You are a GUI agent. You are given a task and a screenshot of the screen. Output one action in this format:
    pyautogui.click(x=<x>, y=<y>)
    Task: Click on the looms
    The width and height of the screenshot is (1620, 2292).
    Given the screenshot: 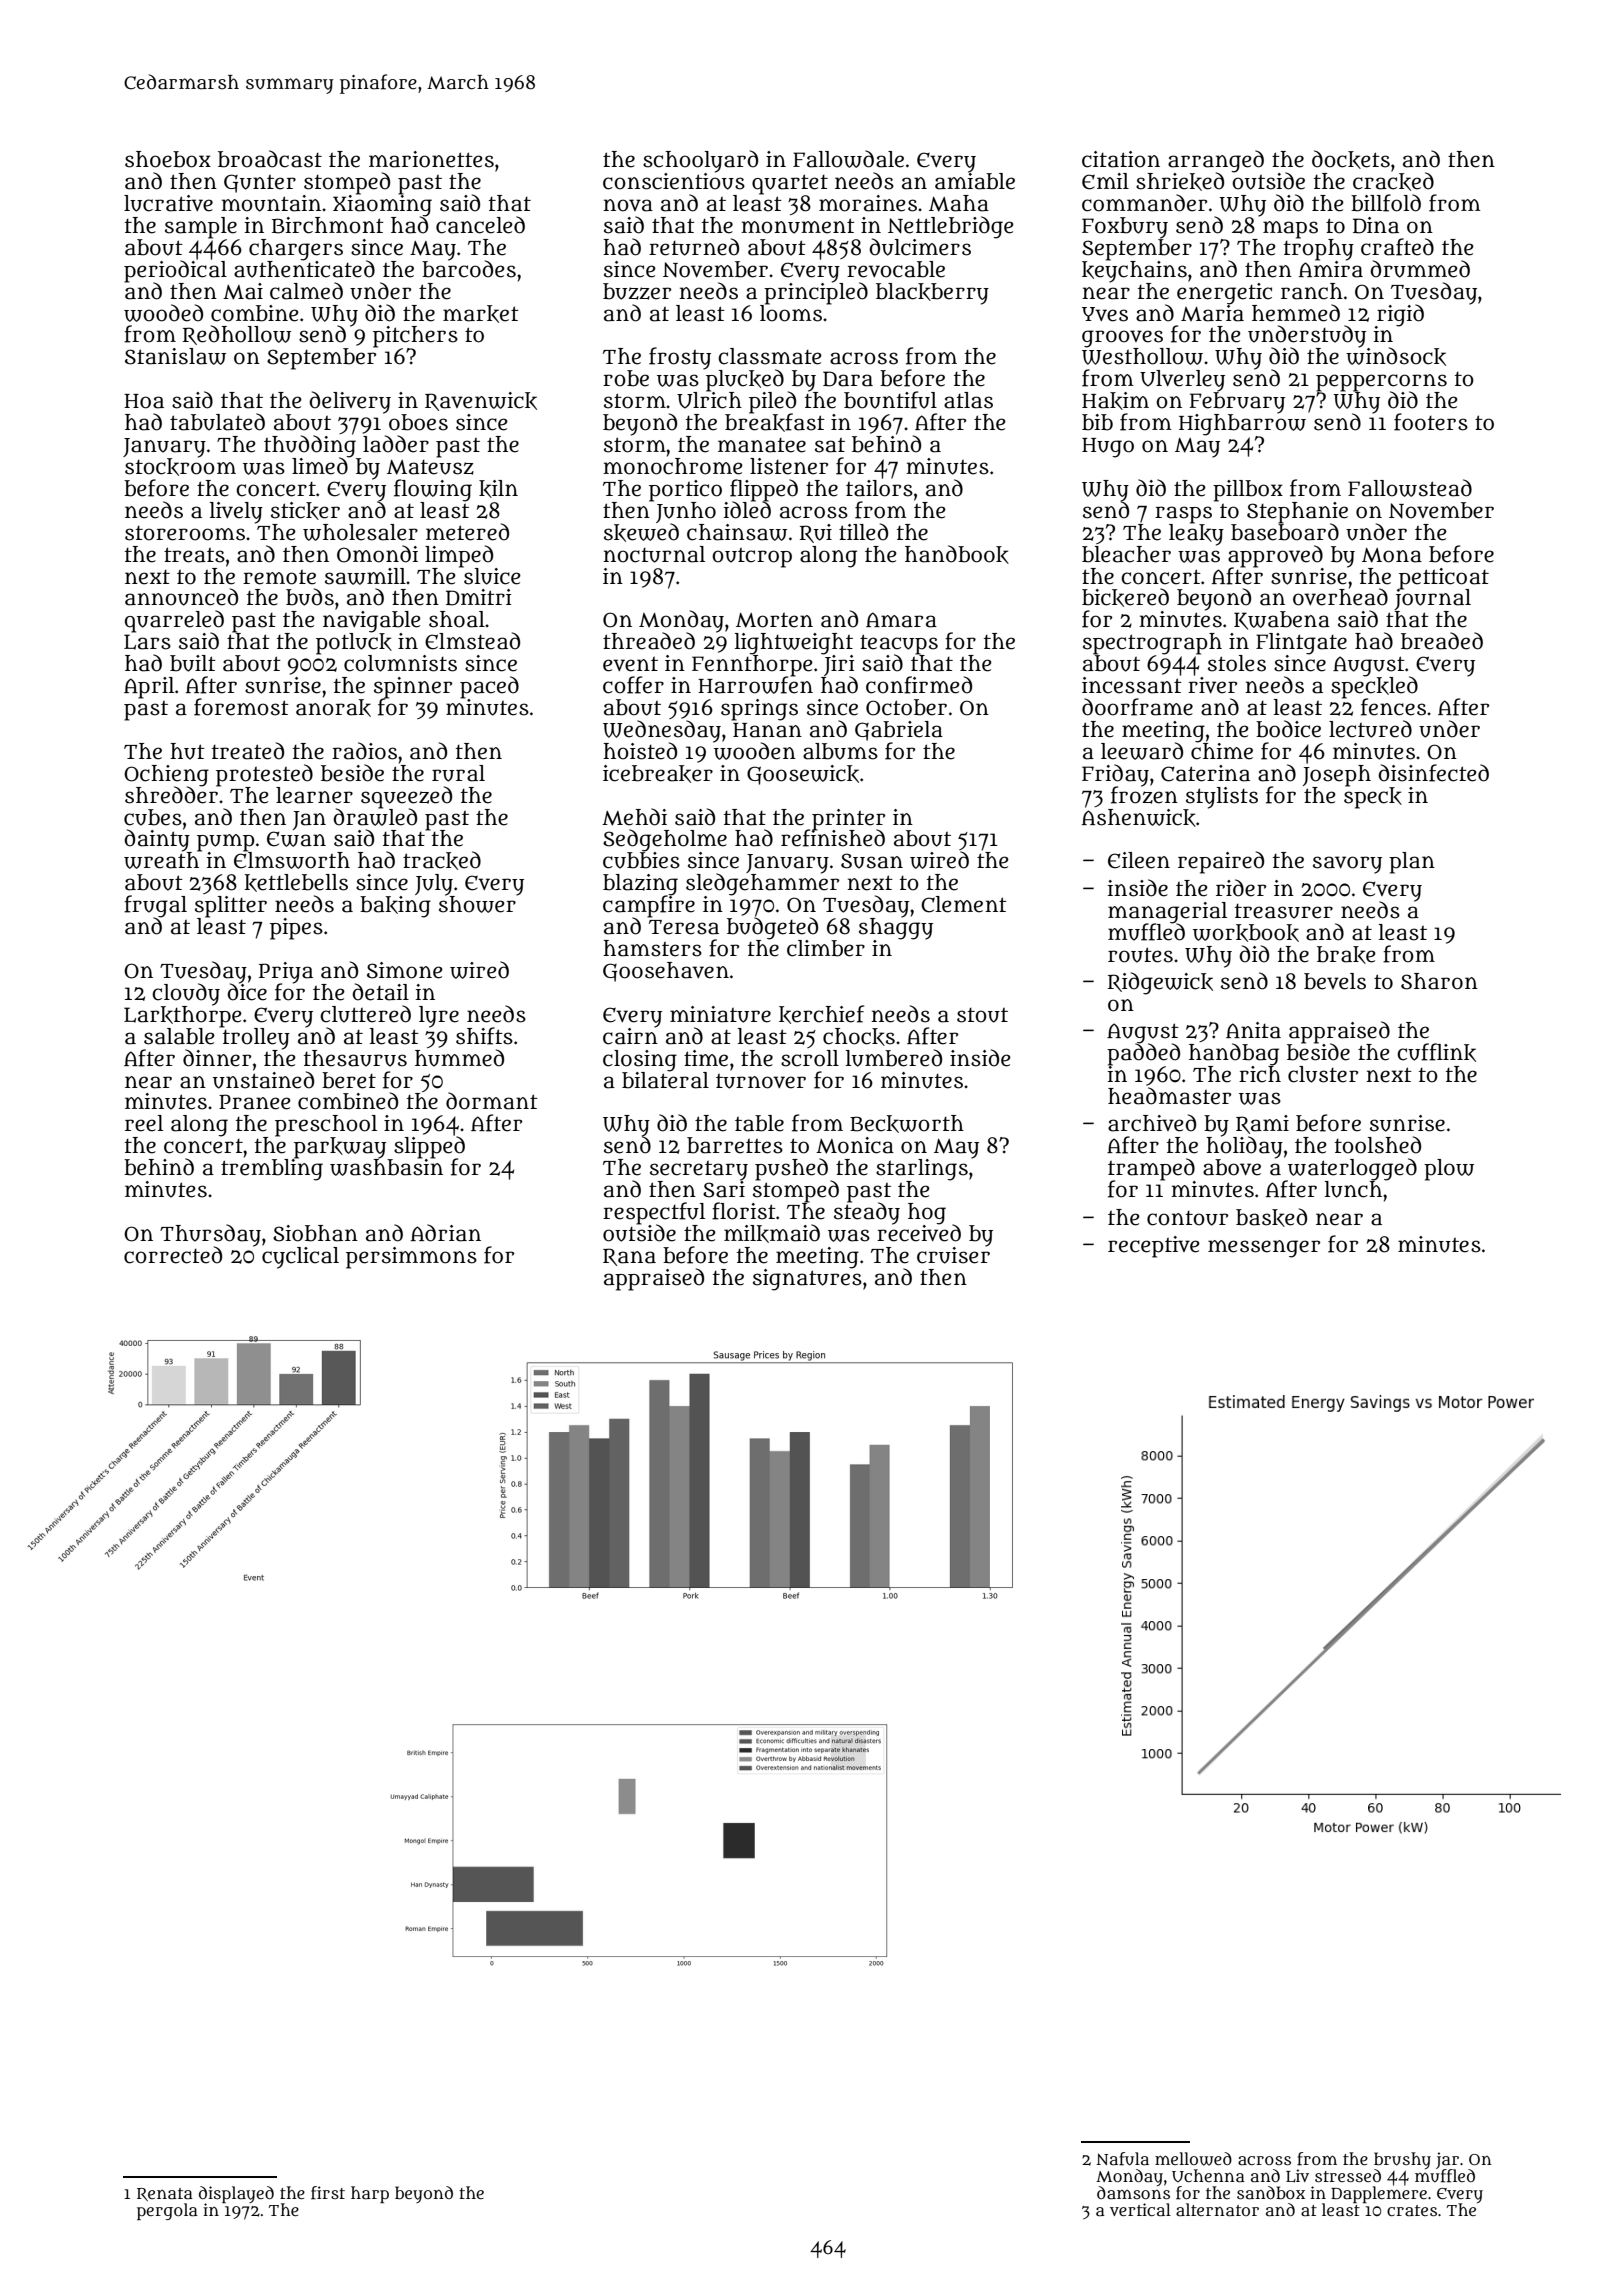 What is the action you would take?
    pyautogui.click(x=791, y=313)
